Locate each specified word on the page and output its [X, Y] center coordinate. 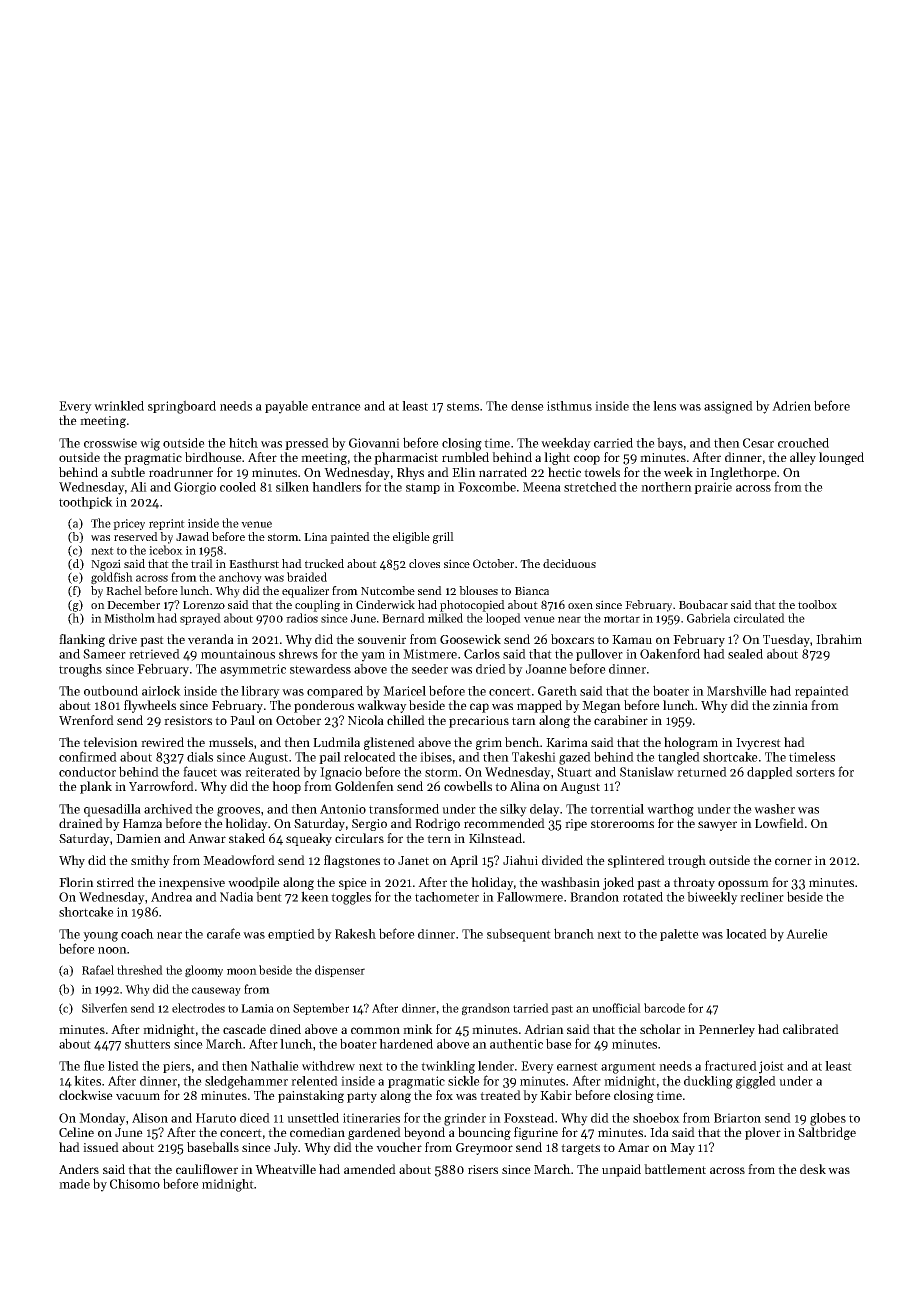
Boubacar [703, 604]
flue [94, 1065]
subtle [128, 472]
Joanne [546, 669]
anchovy [240, 578]
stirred [115, 882]
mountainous [238, 654]
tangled [679, 758]
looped [503, 619]
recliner [762, 897]
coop [587, 460]
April [464, 861]
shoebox [656, 1117]
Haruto [216, 1118]
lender [496, 1066]
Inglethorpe [743, 473]
